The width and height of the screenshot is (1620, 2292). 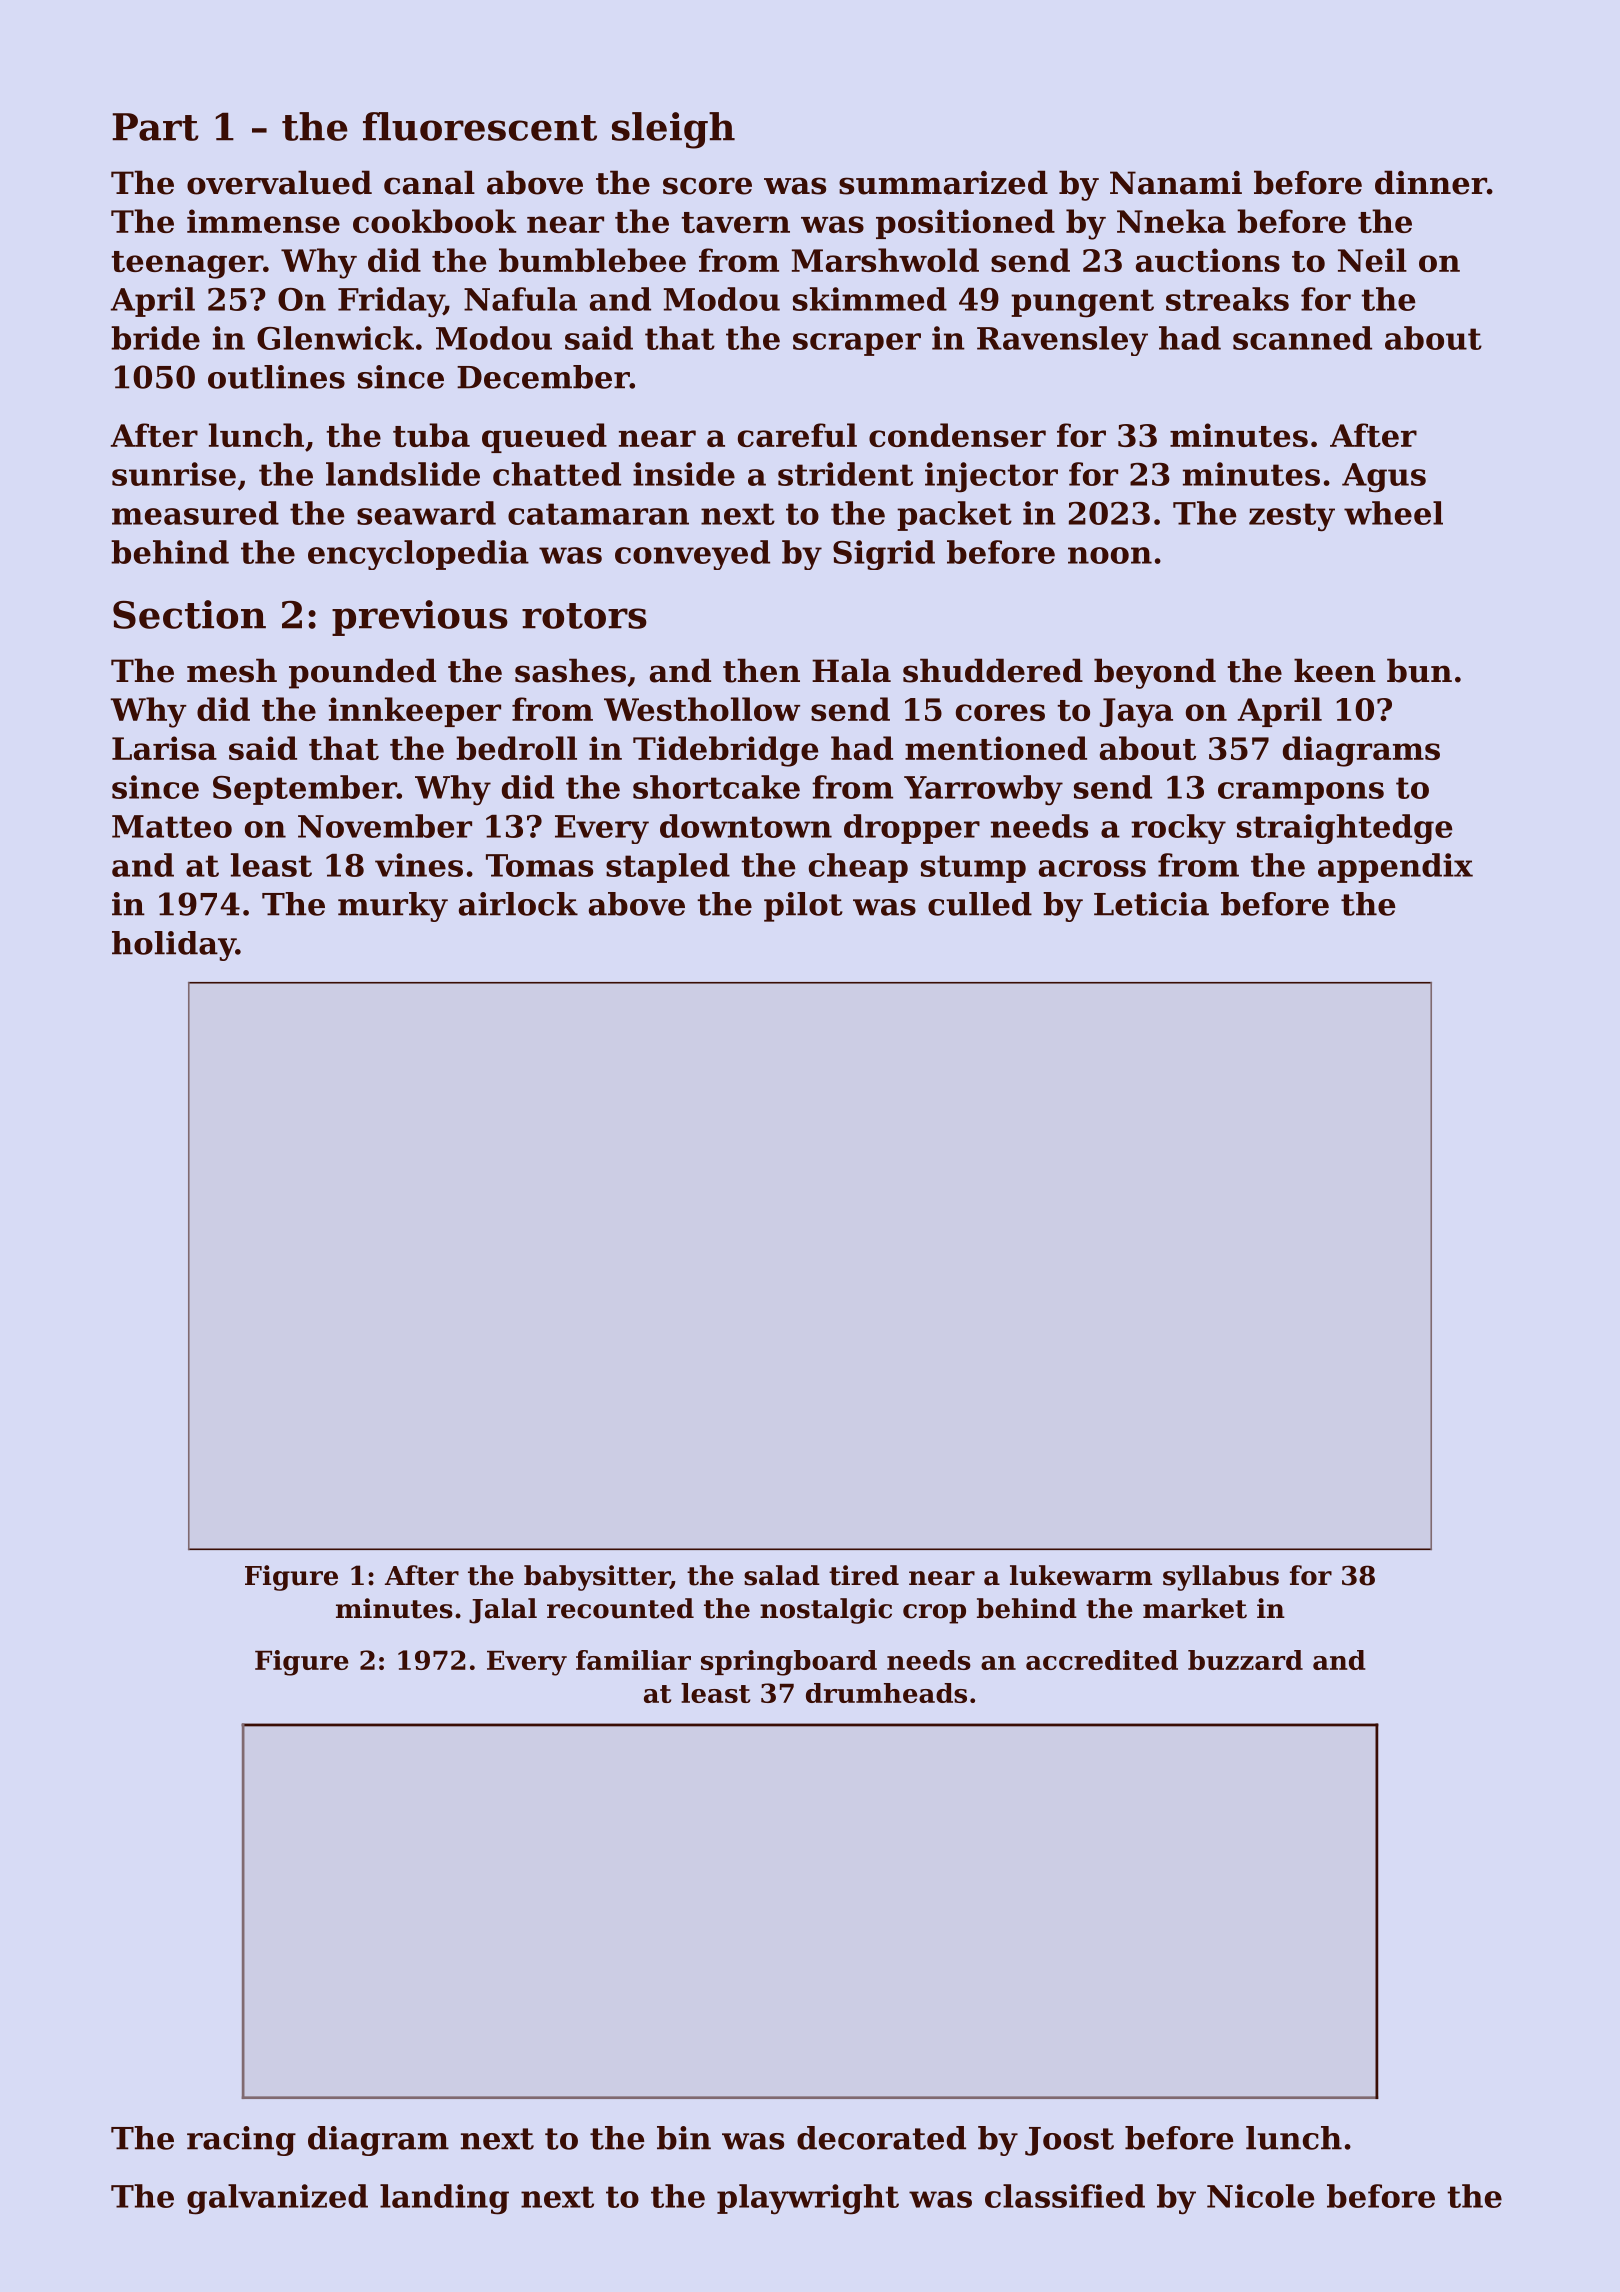 What do you see at coordinates (782, 1575) in the screenshot?
I see `salad` at bounding box center [782, 1575].
